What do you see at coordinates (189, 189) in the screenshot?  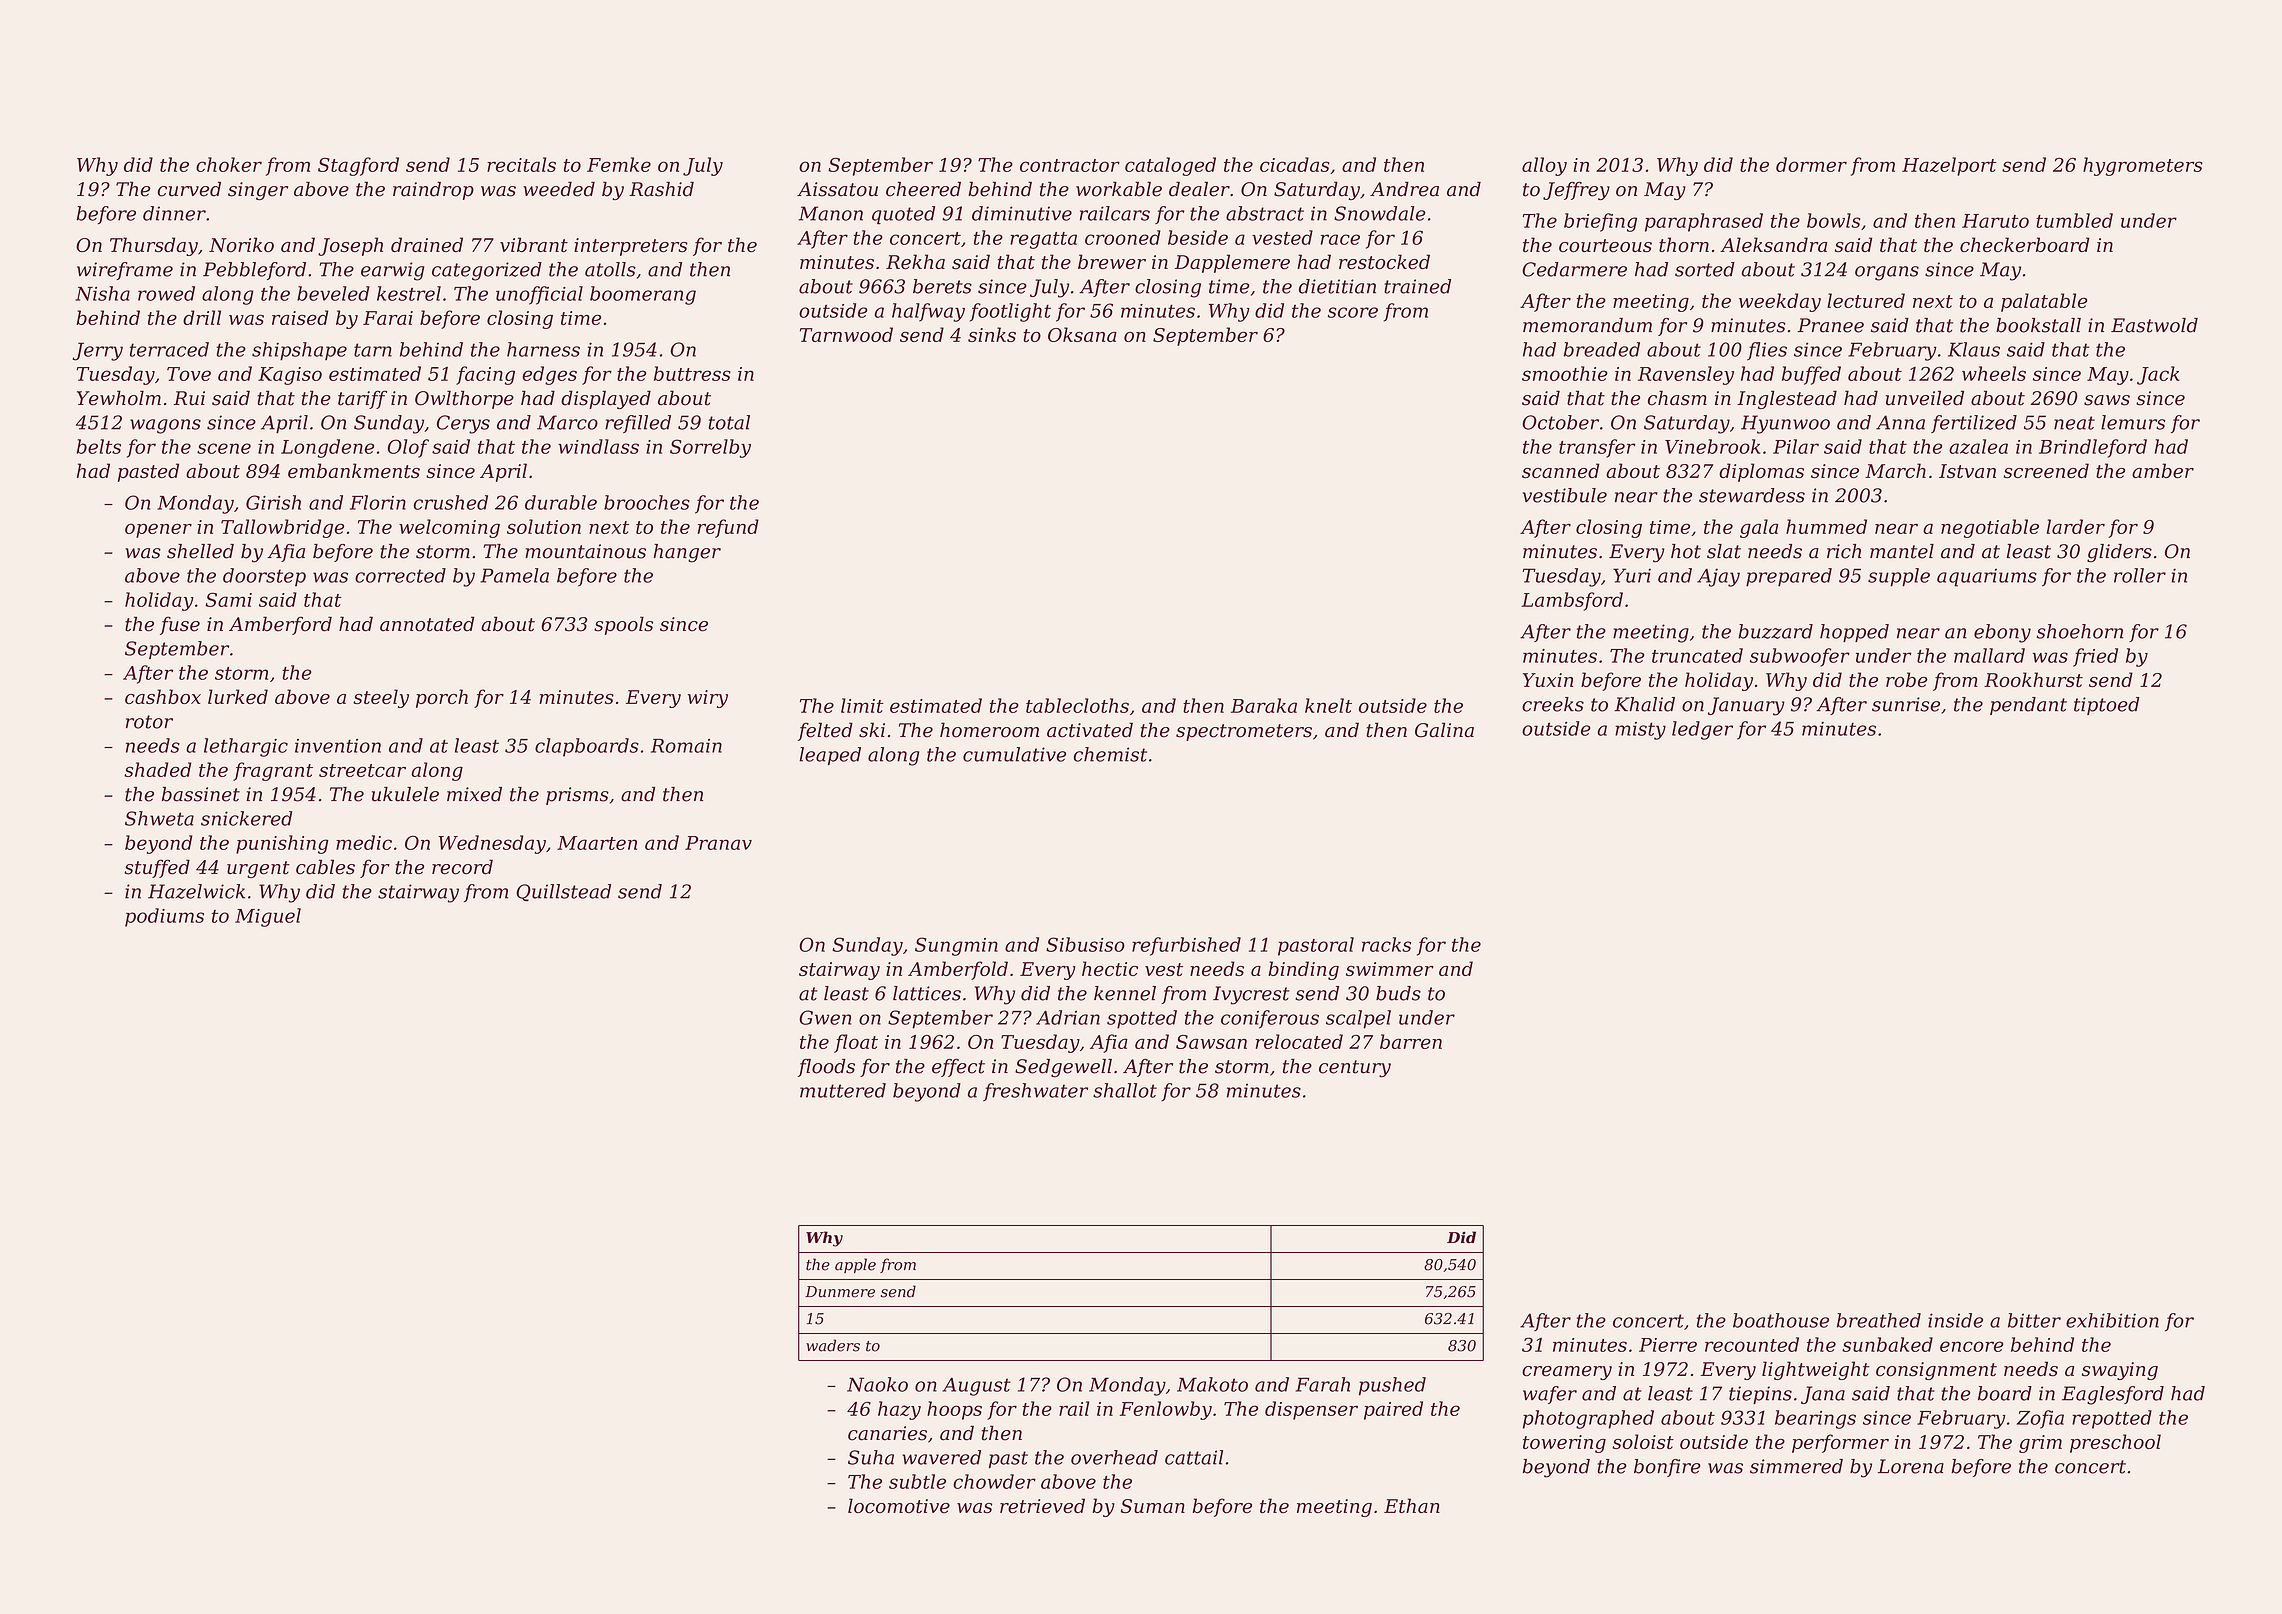 I see `curved` at bounding box center [189, 189].
